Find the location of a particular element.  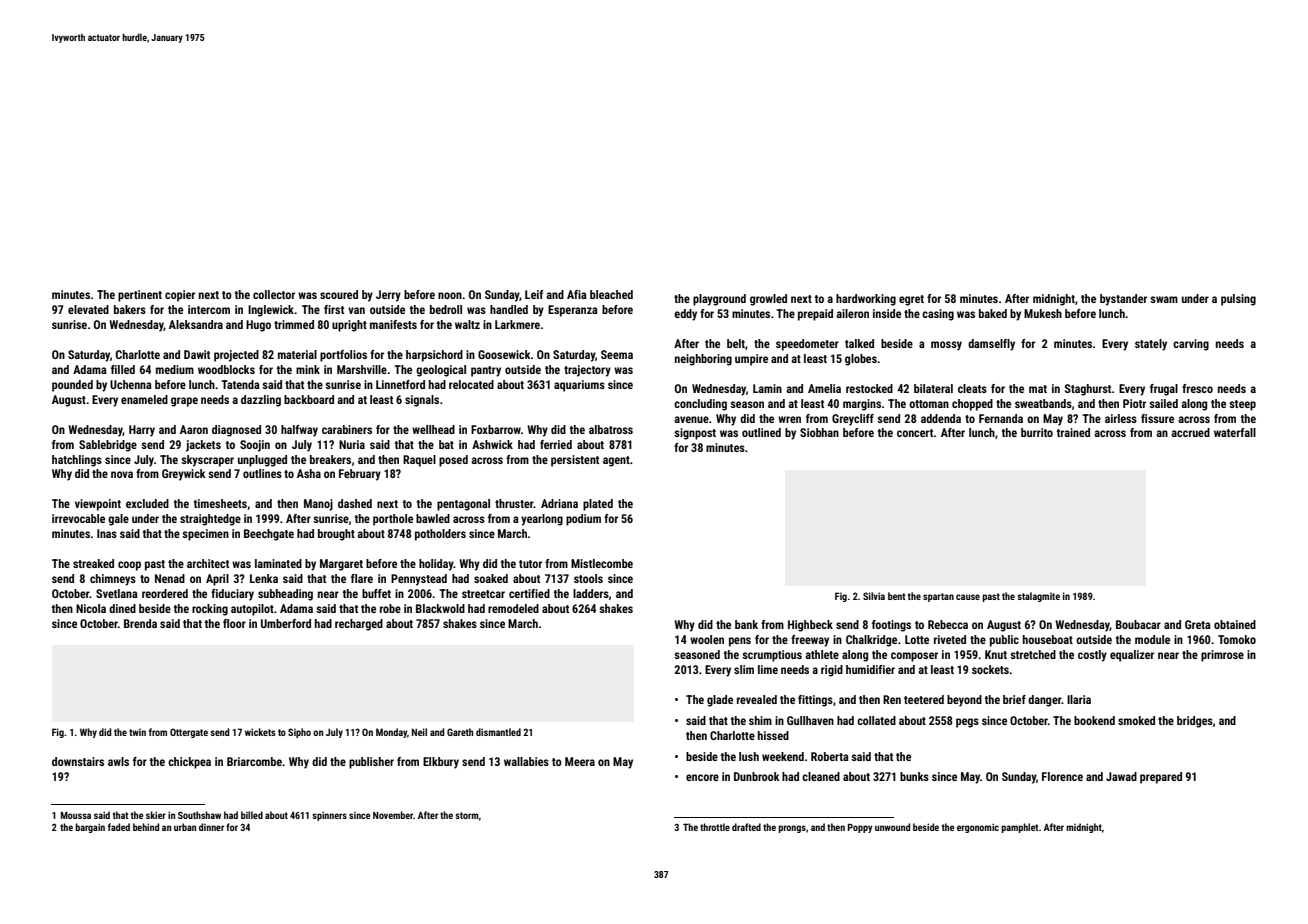

umpire is located at coordinates (751, 360).
